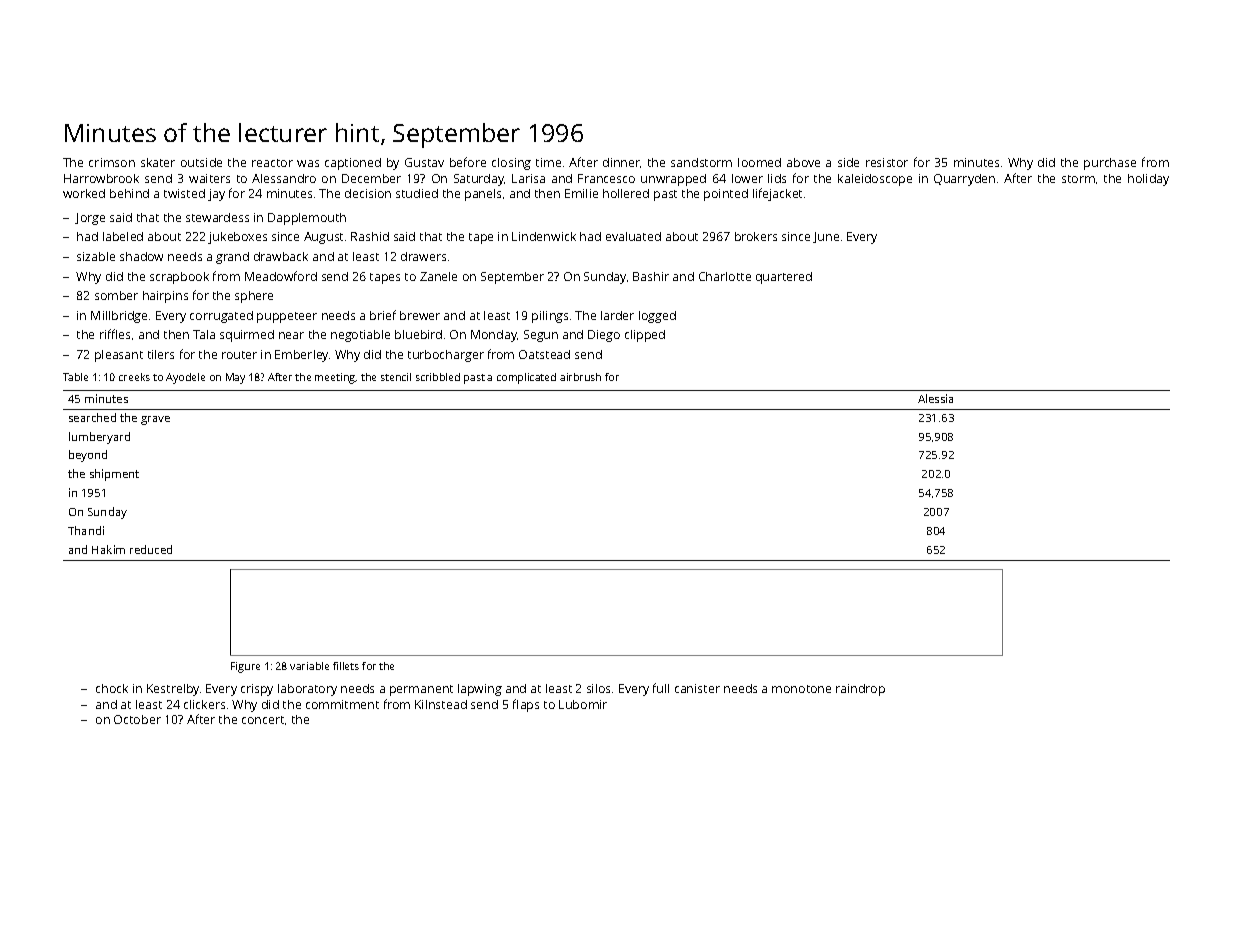  Describe the element at coordinates (583, 704) in the document. I see `Lubomir` at that location.
